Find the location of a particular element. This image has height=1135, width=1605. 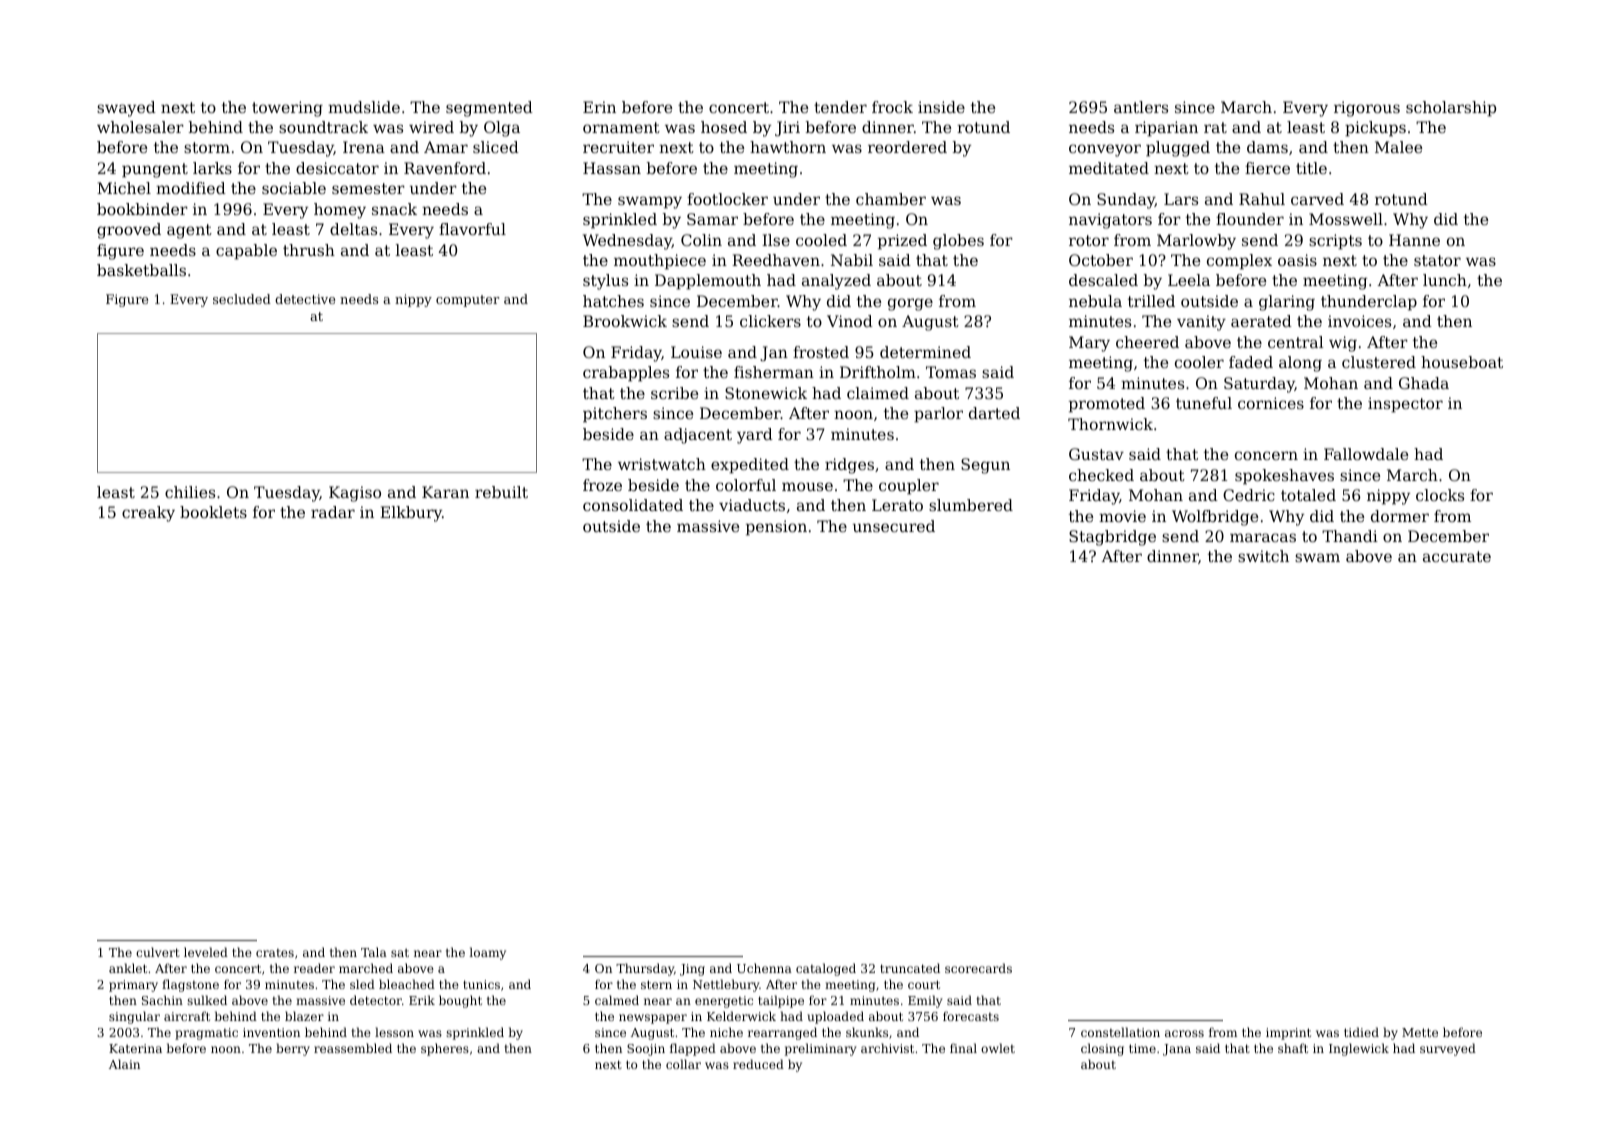

scorecards is located at coordinates (978, 968).
